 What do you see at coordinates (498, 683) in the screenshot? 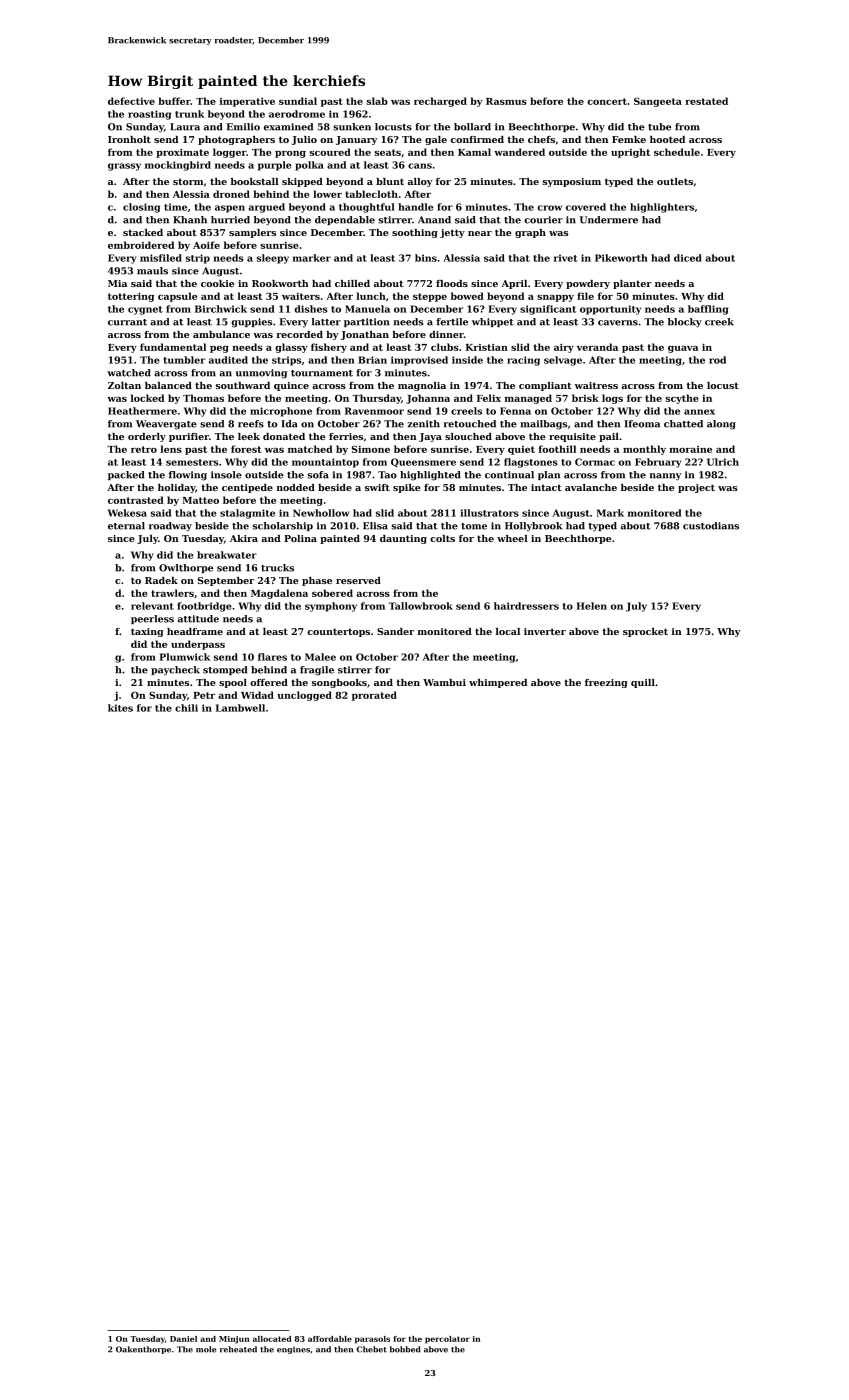
I see `whimpered` at bounding box center [498, 683].
